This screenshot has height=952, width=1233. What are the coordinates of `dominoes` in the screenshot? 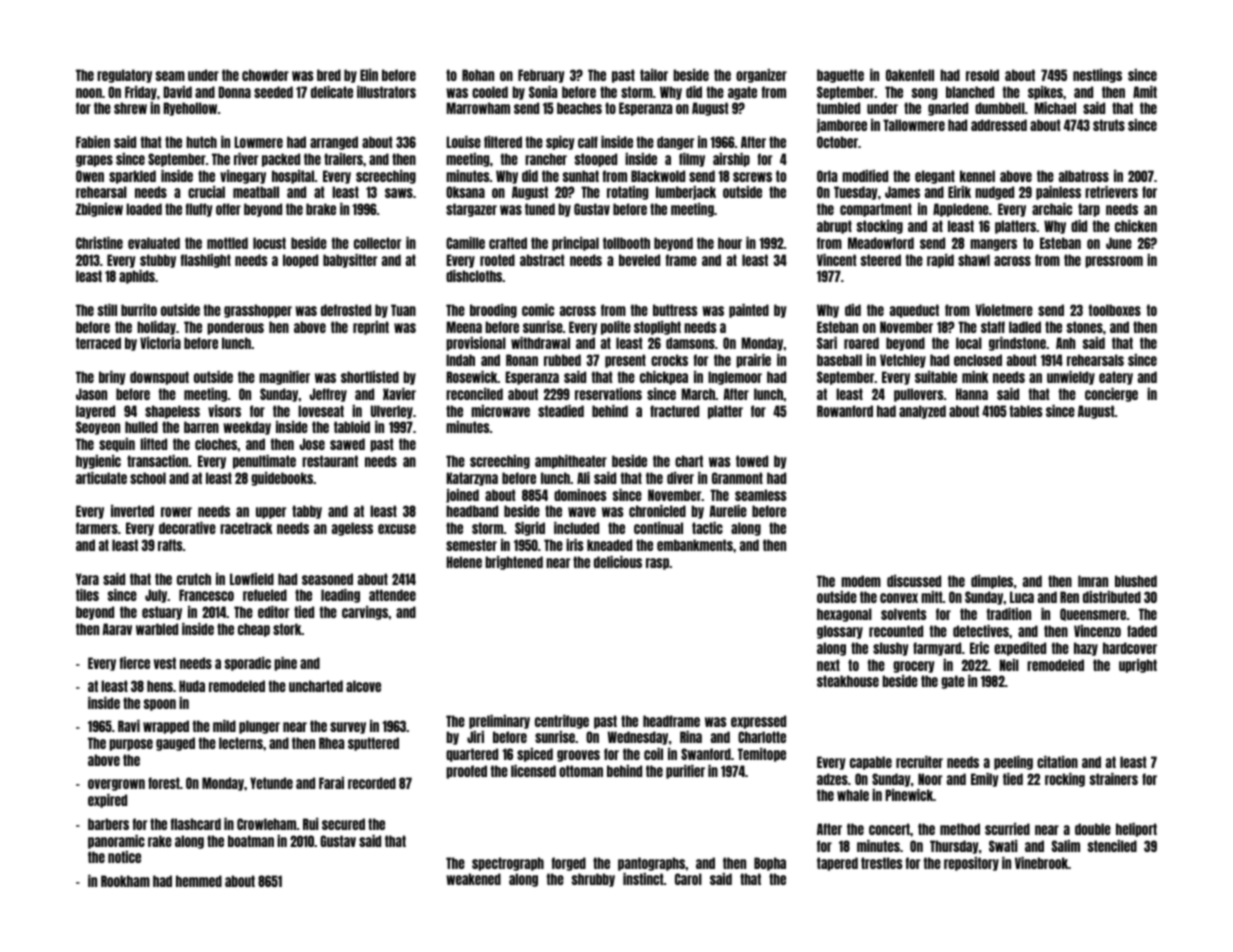 It's located at (580, 495).
